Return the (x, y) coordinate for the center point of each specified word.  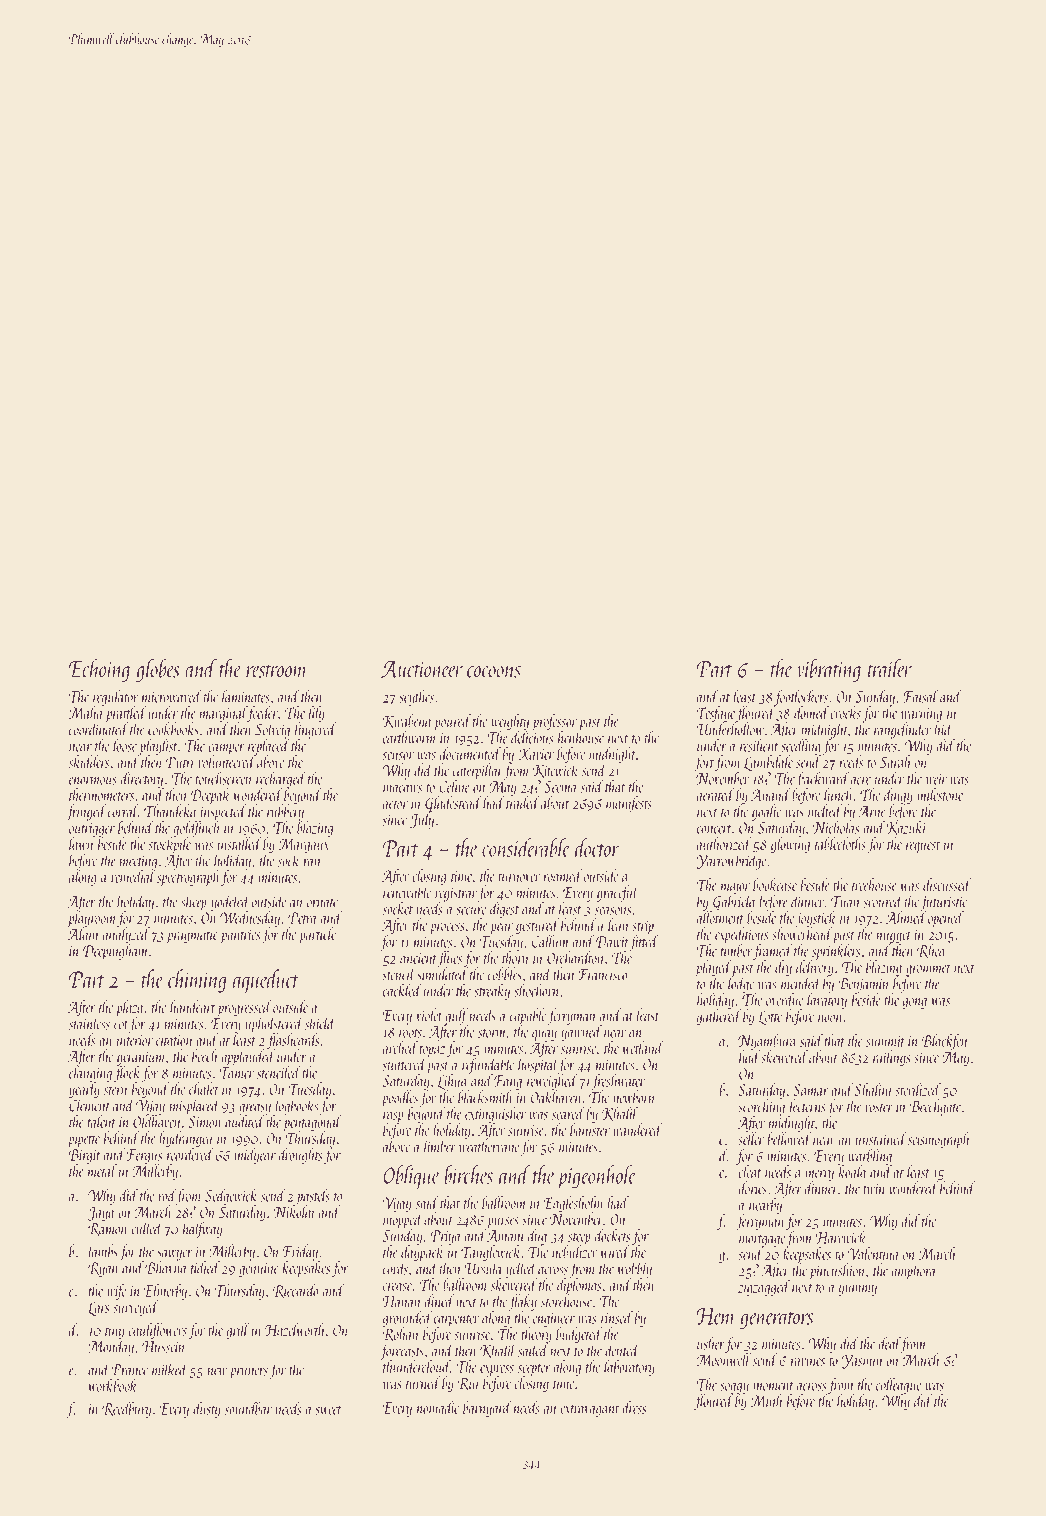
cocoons (494, 672)
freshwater (618, 1082)
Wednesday (250, 919)
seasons (613, 911)
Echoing (99, 670)
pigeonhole (597, 1177)
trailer (890, 668)
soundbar (248, 1408)
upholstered (274, 1024)
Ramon (107, 1229)
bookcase (775, 884)
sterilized (918, 1089)
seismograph (939, 1140)
